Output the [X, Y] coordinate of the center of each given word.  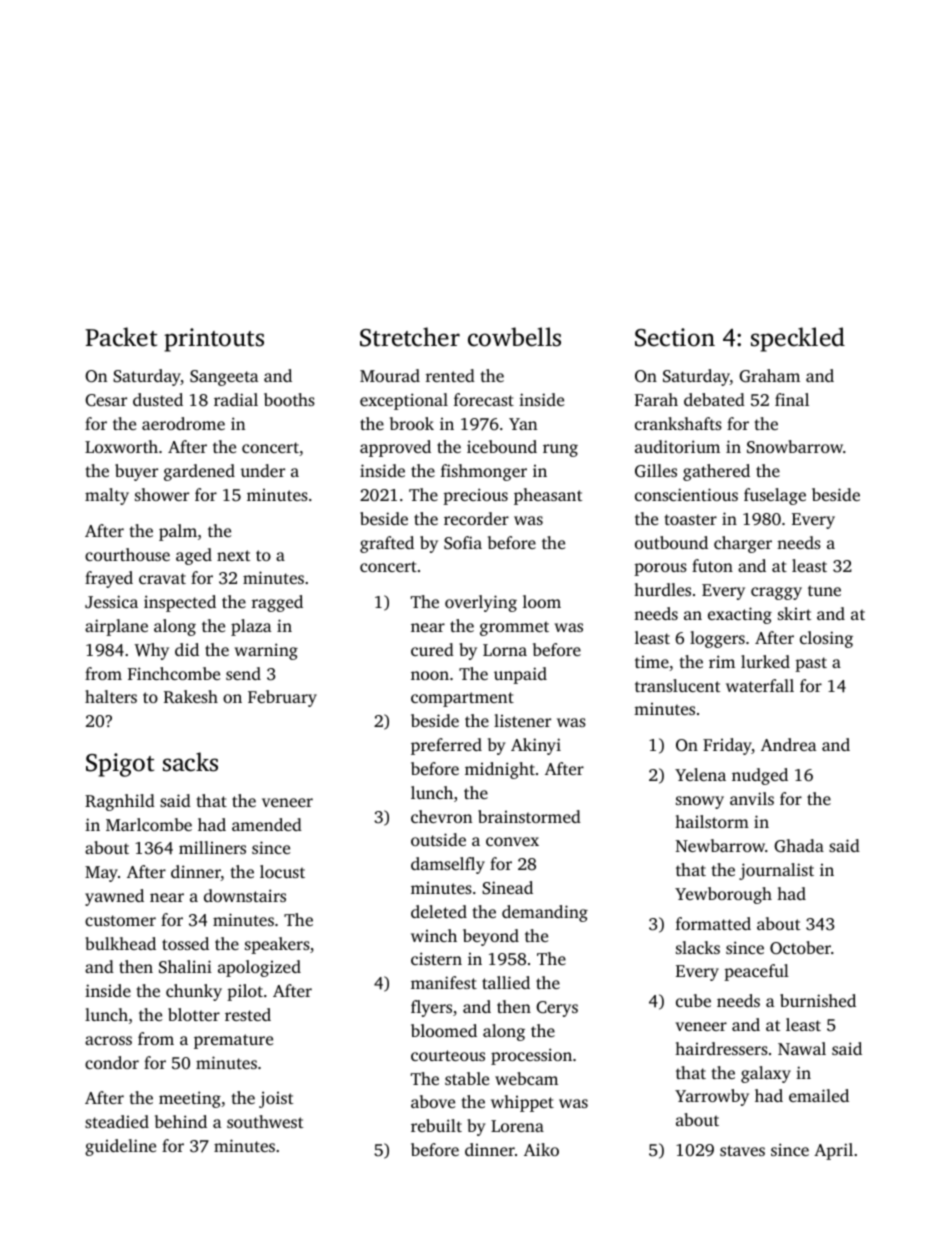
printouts [214, 340]
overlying [481, 603]
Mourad [390, 375]
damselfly [448, 865]
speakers [277, 945]
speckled [798, 339]
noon [430, 675]
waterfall [760, 685]
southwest [265, 1121]
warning [266, 651]
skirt [794, 613]
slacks [698, 947]
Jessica [111, 601]
